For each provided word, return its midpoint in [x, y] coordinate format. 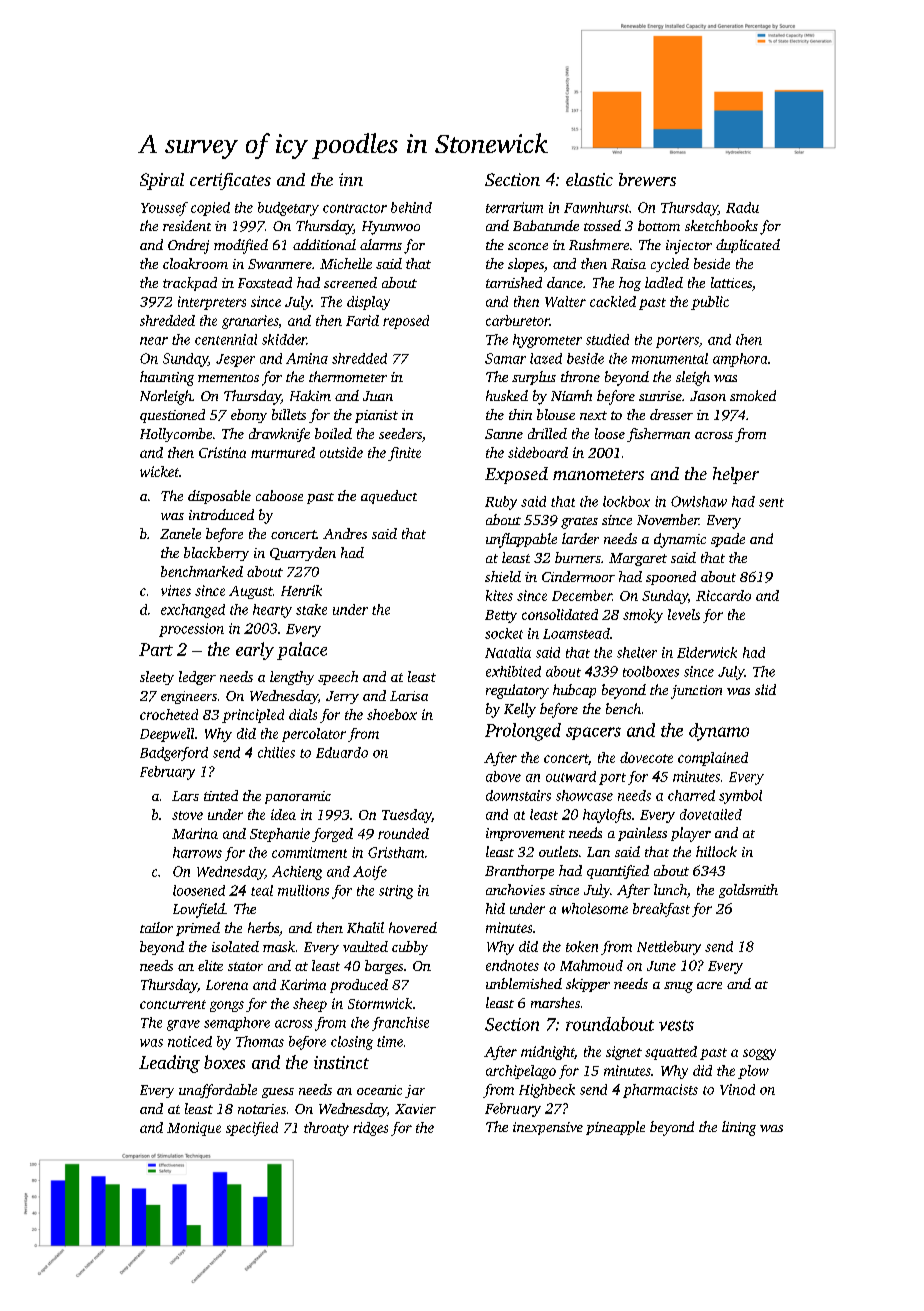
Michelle [346, 263]
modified [241, 246]
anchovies [515, 889]
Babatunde [546, 225]
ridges [370, 1129]
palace [302, 651]
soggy [759, 1054]
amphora [740, 360]
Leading [169, 1064]
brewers [647, 179]
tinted [221, 795]
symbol [740, 797]
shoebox [392, 714]
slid [765, 689]
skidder [284, 339]
